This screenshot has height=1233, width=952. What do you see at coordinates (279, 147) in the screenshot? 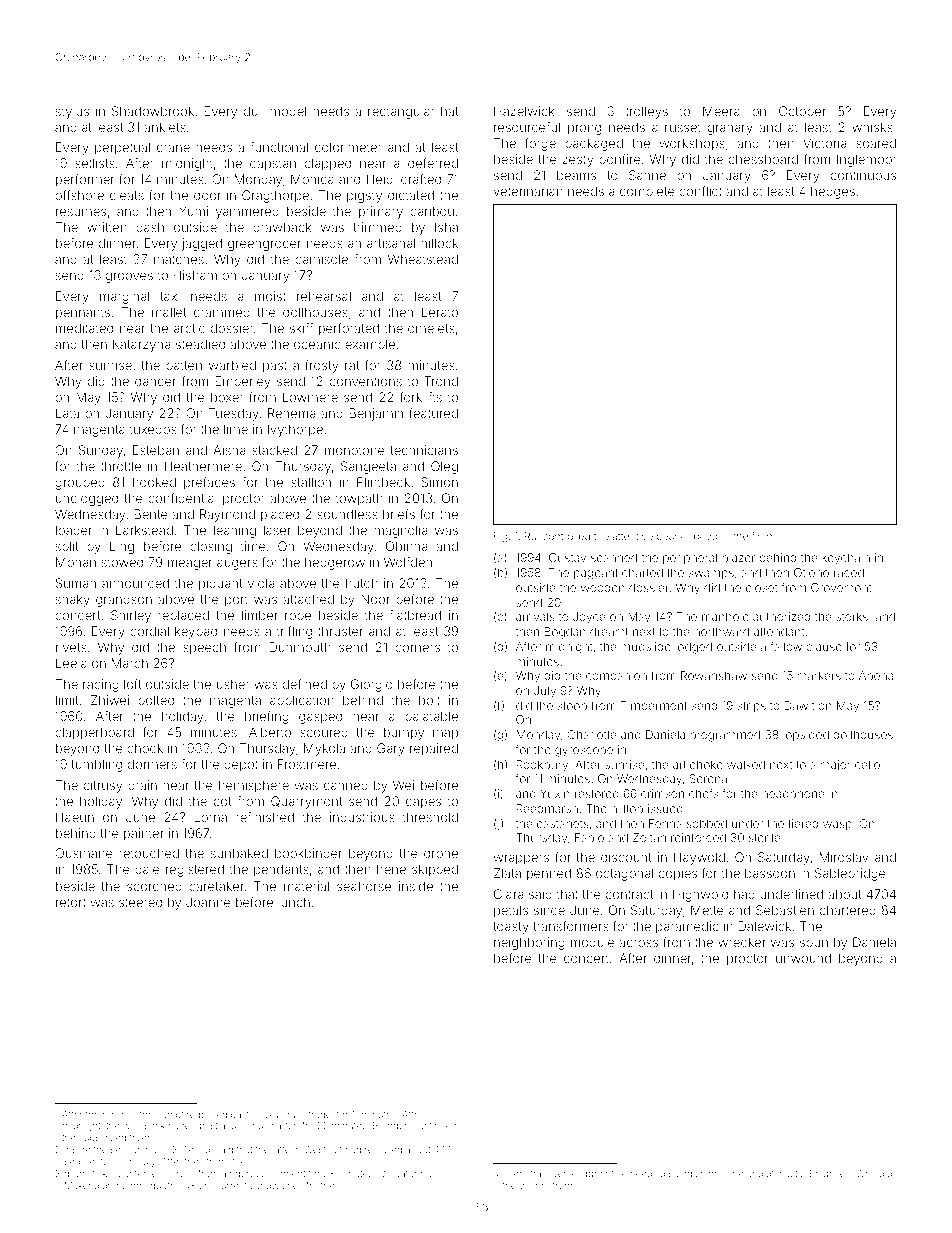
I see `functional` at bounding box center [279, 147].
